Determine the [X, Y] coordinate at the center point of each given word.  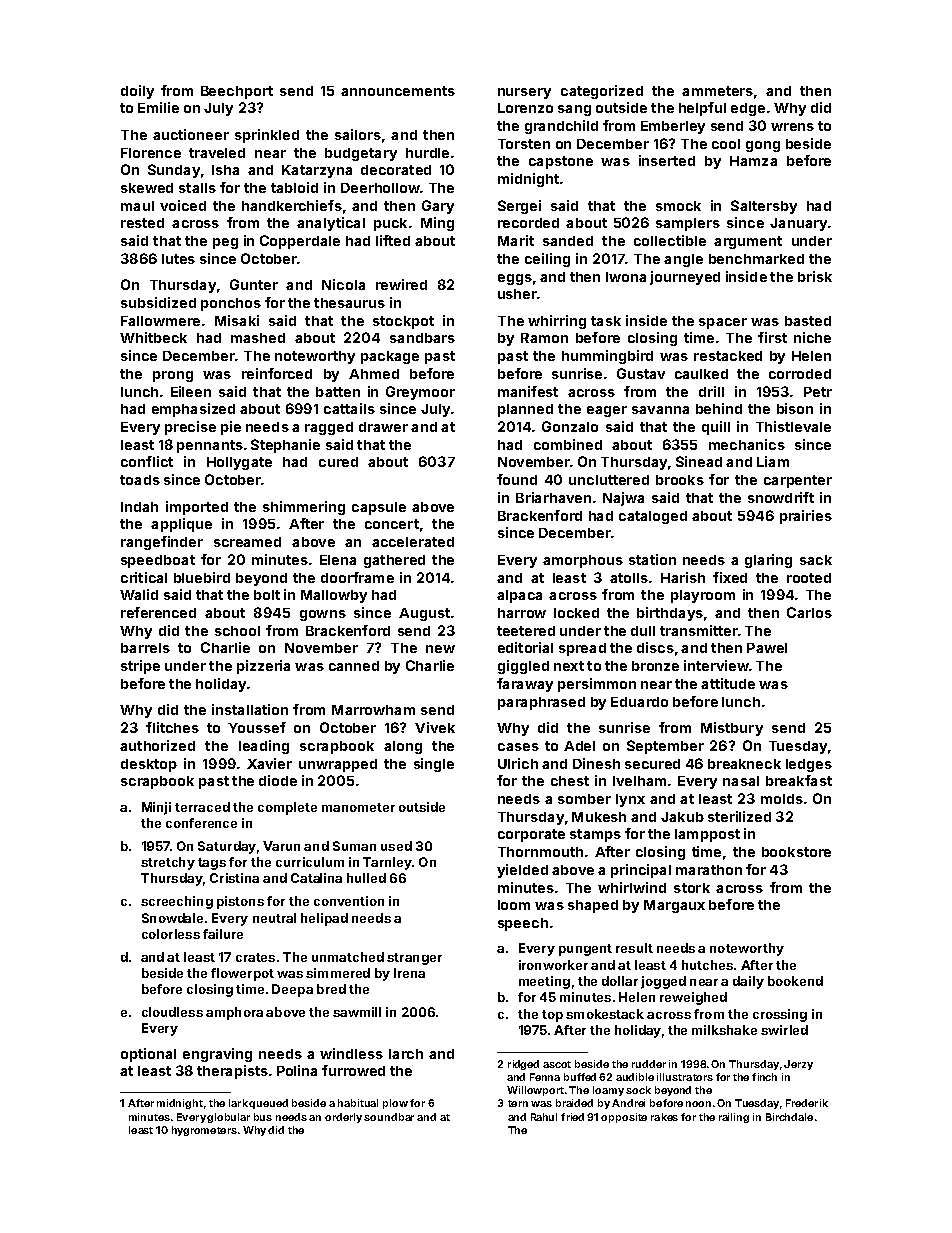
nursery [524, 93]
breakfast [799, 780]
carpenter [798, 481]
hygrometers [204, 1131]
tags [212, 864]
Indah [139, 507]
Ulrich [518, 763]
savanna [660, 410]
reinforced [277, 373]
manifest [528, 391]
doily [137, 92]
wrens [792, 127]
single [434, 765]
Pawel [767, 648]
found [517, 479]
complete [287, 808]
